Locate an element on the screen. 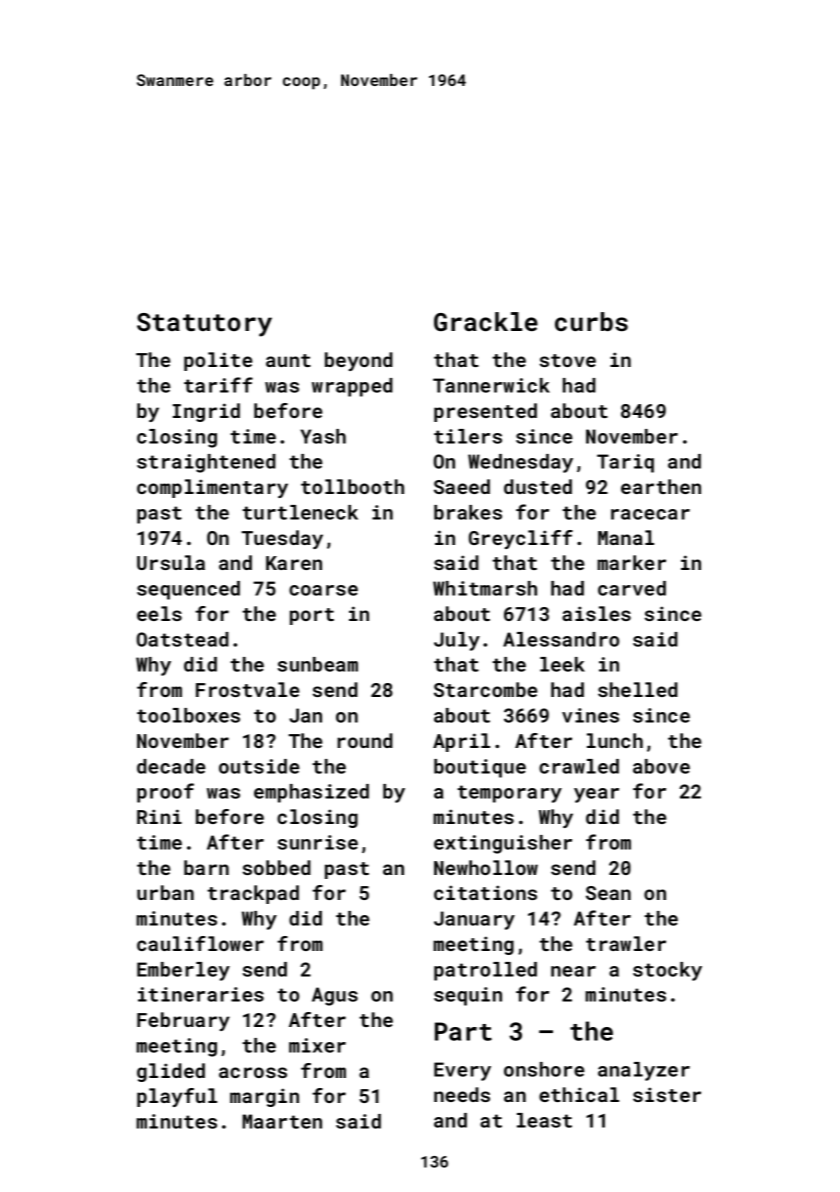 This screenshot has height=1192, width=840. year is located at coordinates (596, 795).
